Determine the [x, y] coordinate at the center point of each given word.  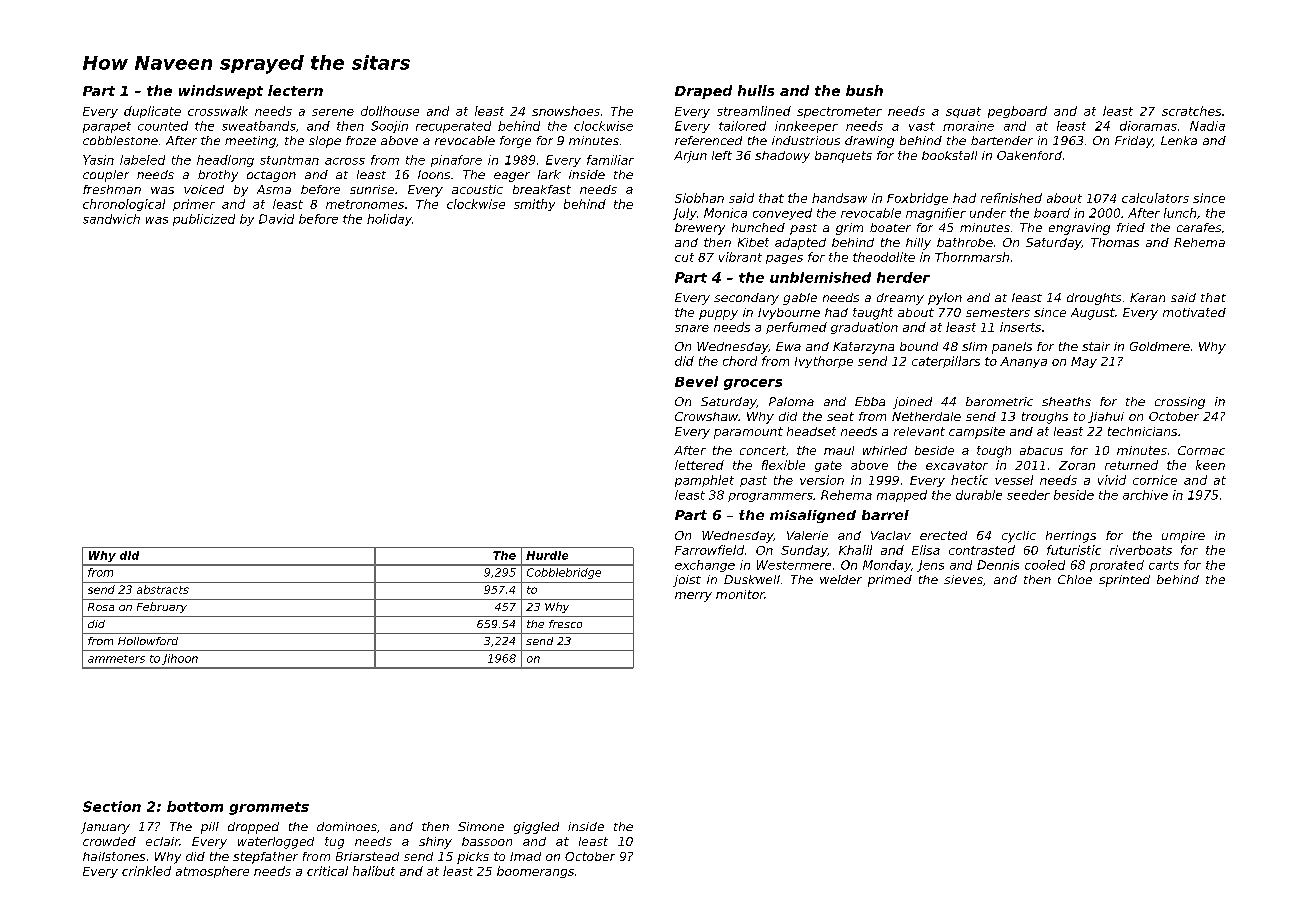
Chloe [1075, 579]
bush [864, 90]
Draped [703, 92]
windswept [221, 92]
